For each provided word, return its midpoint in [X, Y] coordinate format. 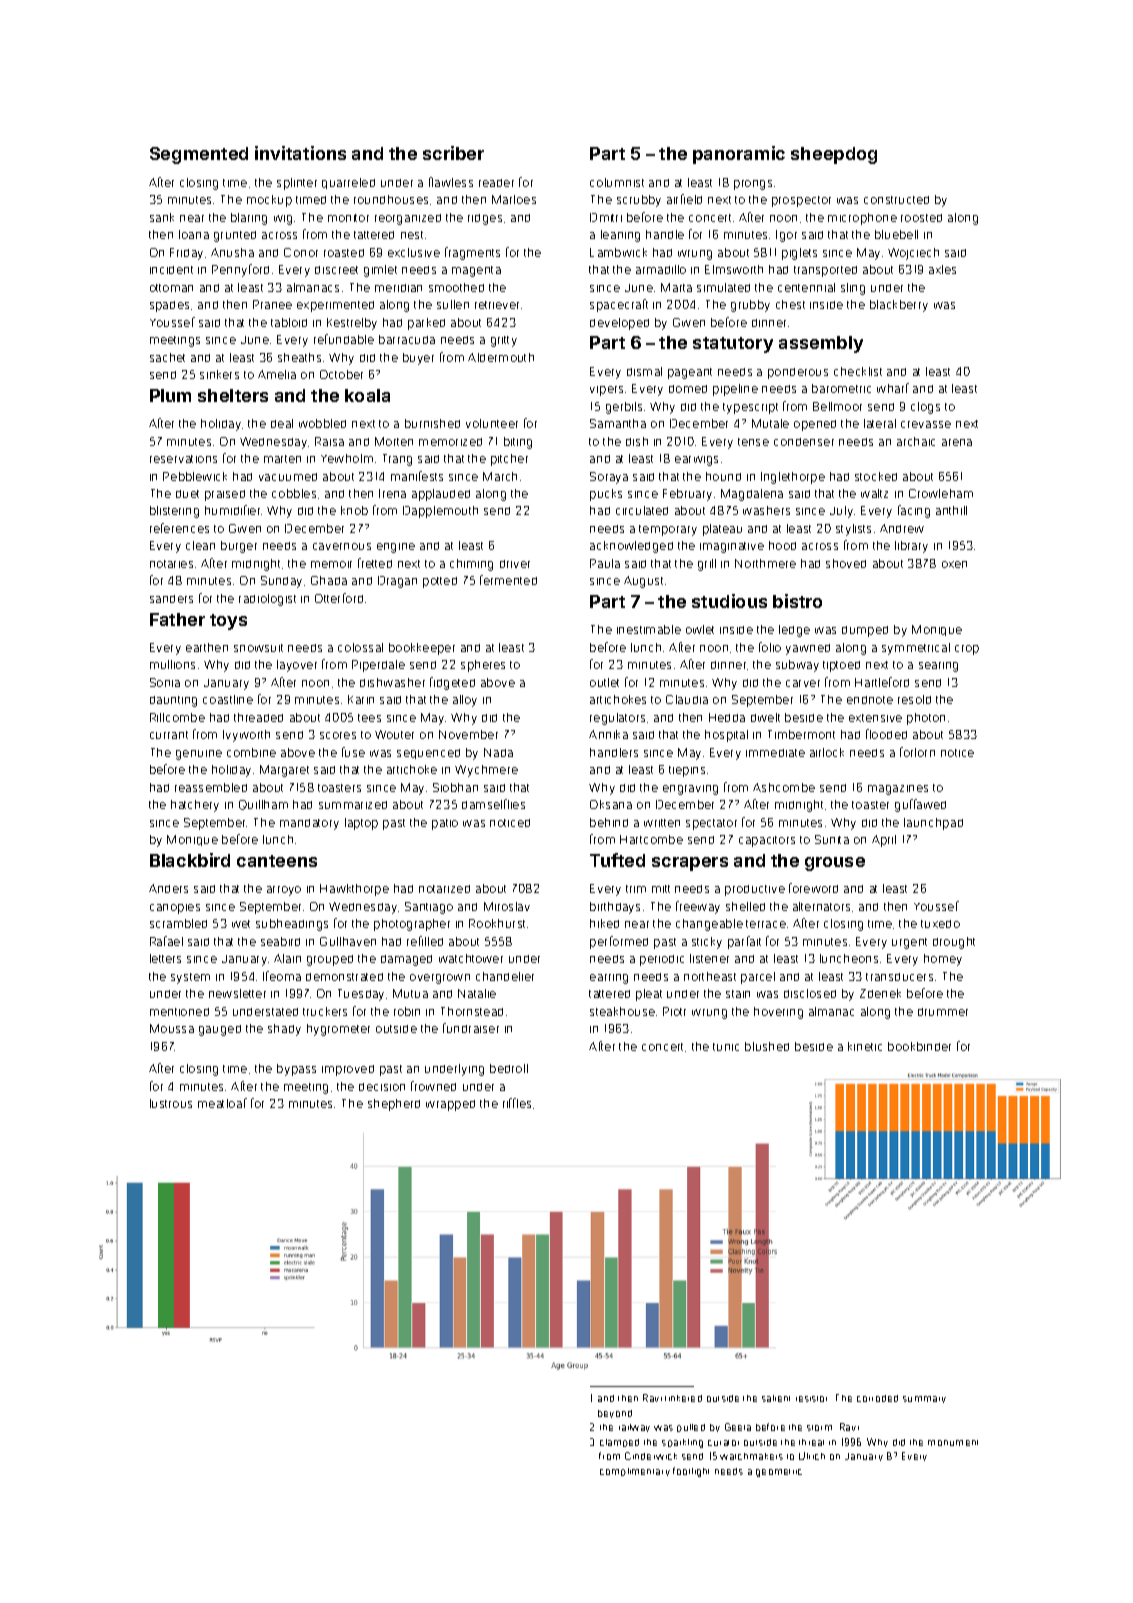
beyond [615, 1414]
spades [169, 306]
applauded [441, 495]
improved [348, 1070]
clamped [619, 1443]
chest [790, 304]
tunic [726, 1047]
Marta [676, 287]
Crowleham [941, 493]
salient [776, 1398]
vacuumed [288, 477]
